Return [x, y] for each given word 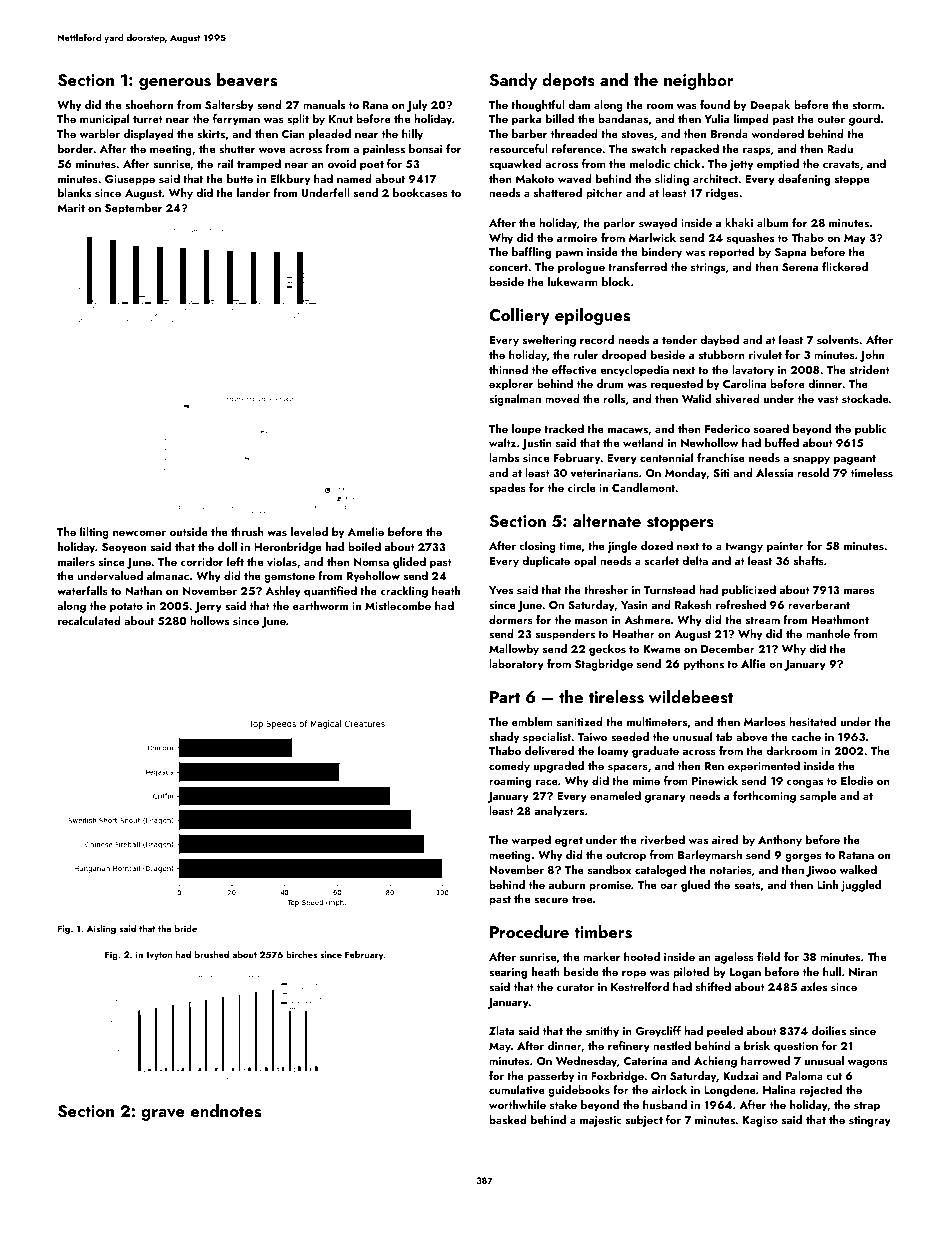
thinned [508, 369]
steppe [852, 181]
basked [508, 1119]
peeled [725, 1032]
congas [805, 783]
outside [189, 531]
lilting [94, 533]
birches [301, 954]
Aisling [101, 929]
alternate [607, 520]
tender [679, 339]
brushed [212, 954]
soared [771, 428]
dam [579, 104]
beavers [247, 80]
